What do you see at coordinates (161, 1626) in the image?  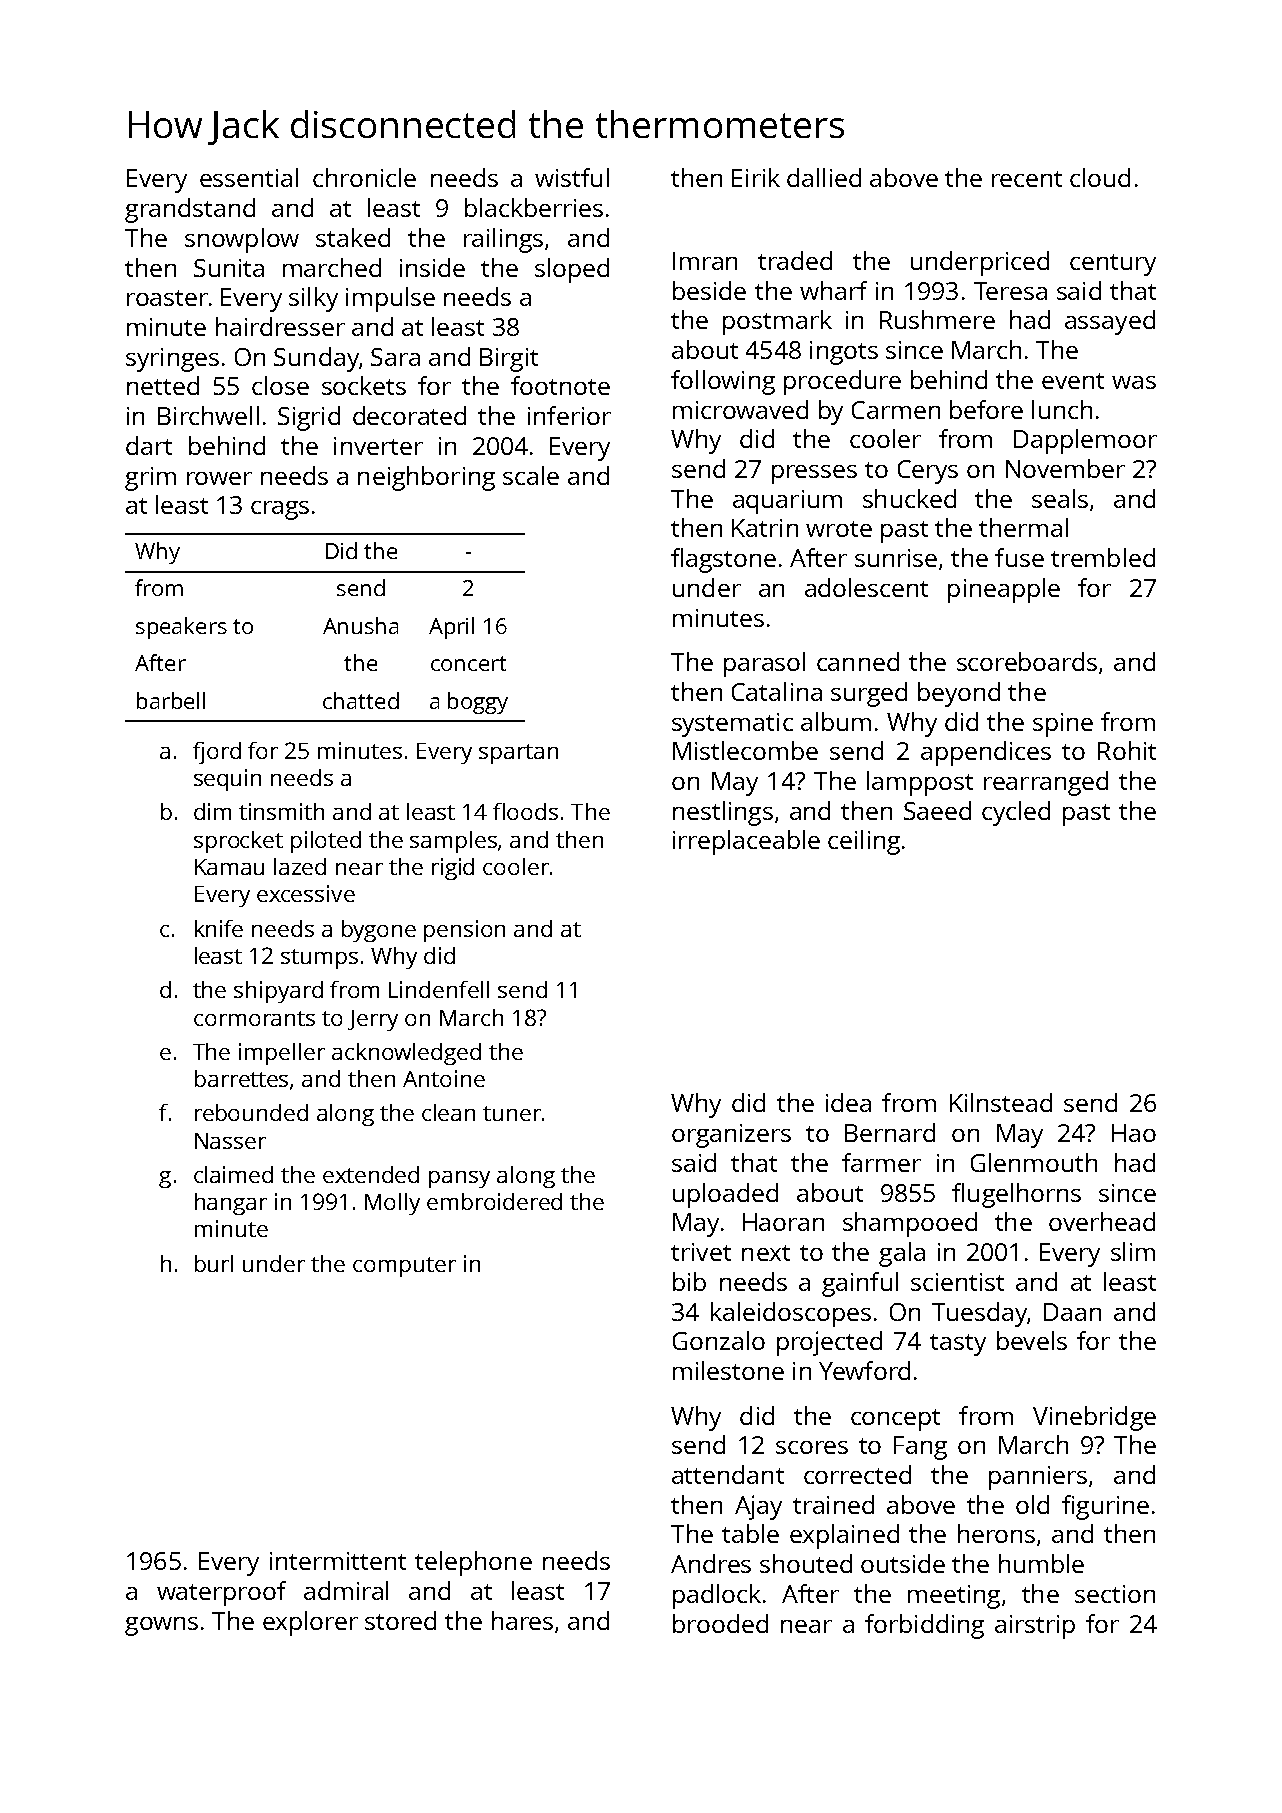 I see `gowns` at bounding box center [161, 1626].
